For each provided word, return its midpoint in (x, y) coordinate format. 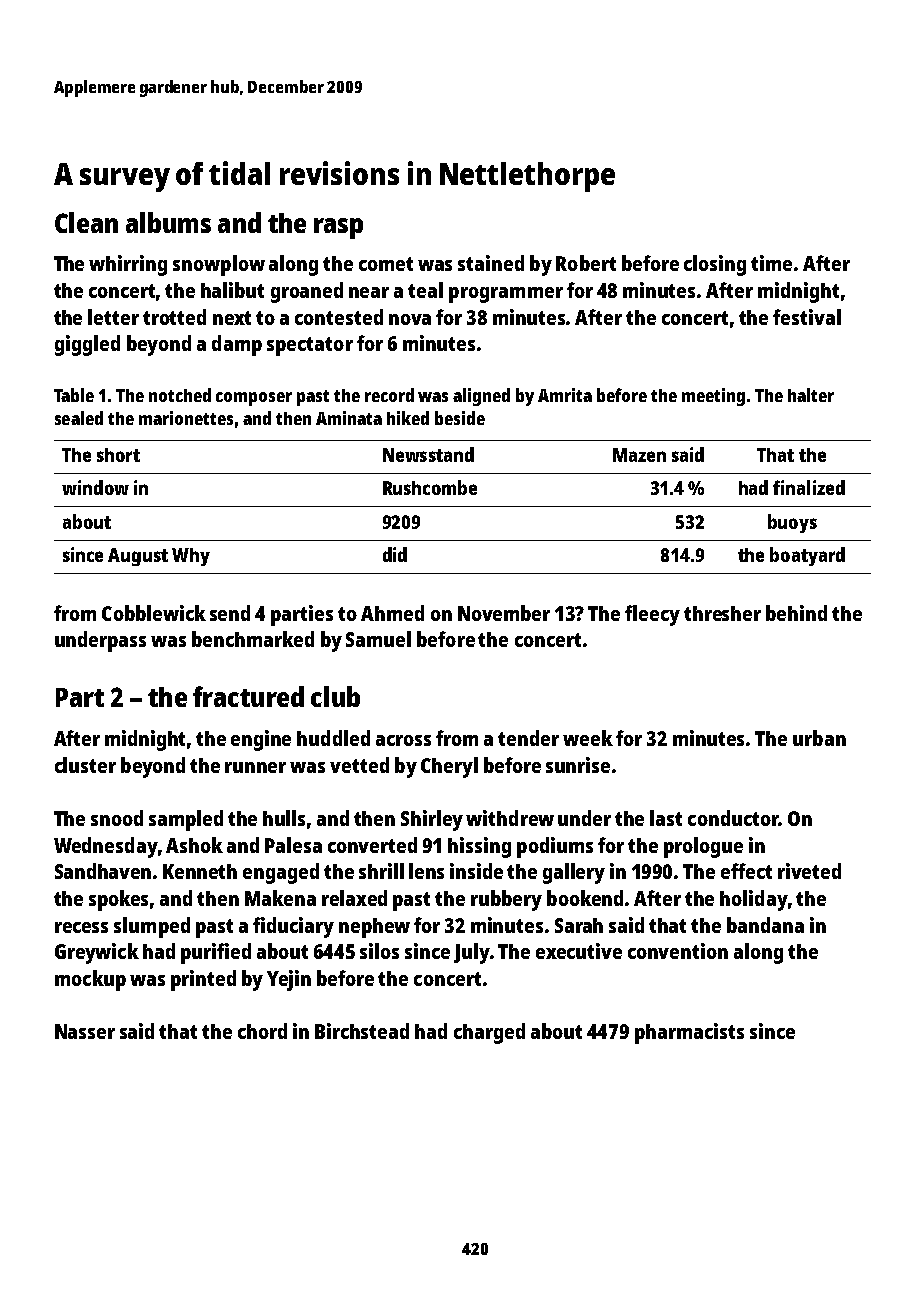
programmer (506, 295)
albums (168, 222)
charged (489, 1033)
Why (191, 557)
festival (807, 317)
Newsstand (428, 454)
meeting (713, 397)
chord (262, 1031)
